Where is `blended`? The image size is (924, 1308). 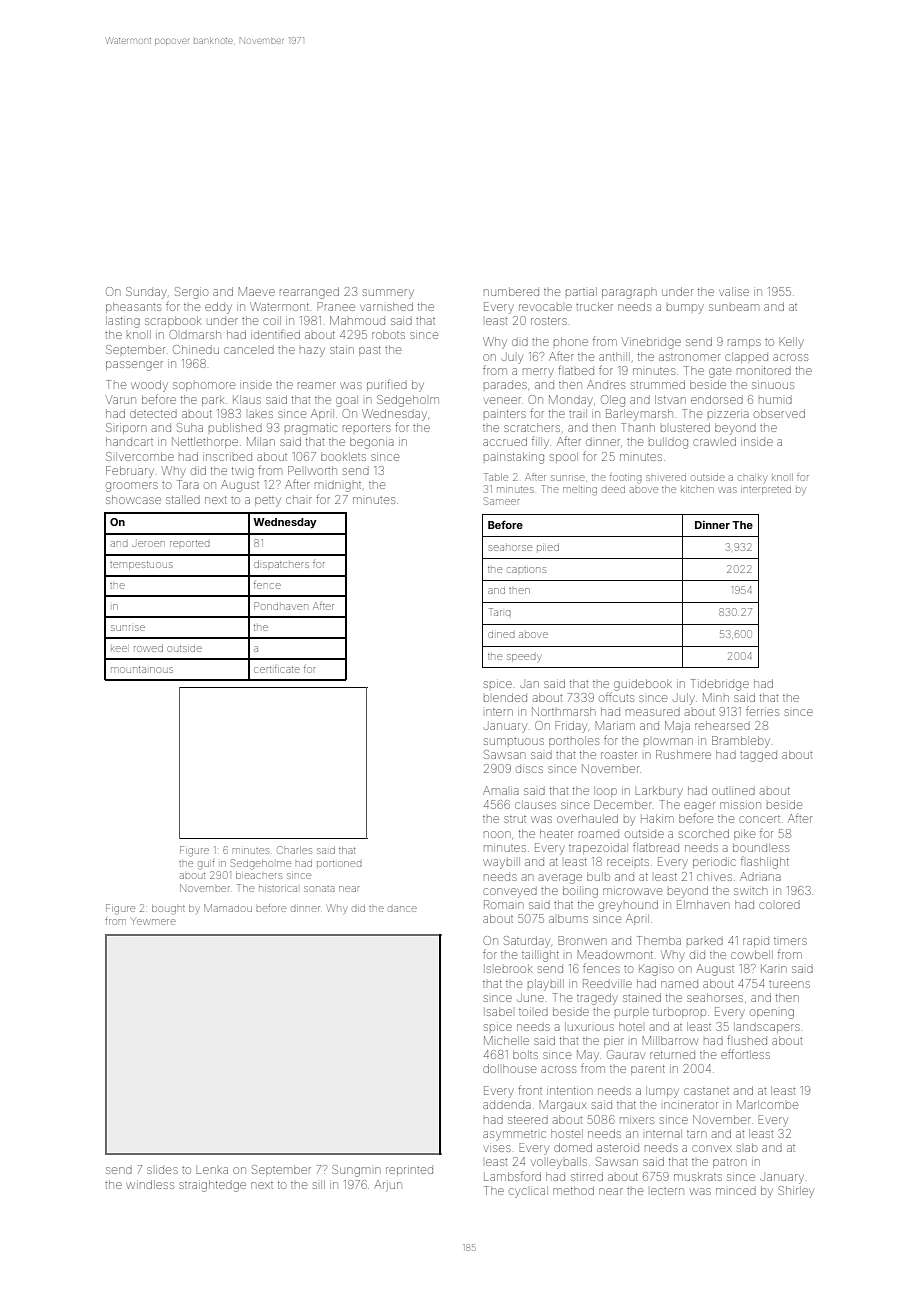
blended is located at coordinates (505, 697).
